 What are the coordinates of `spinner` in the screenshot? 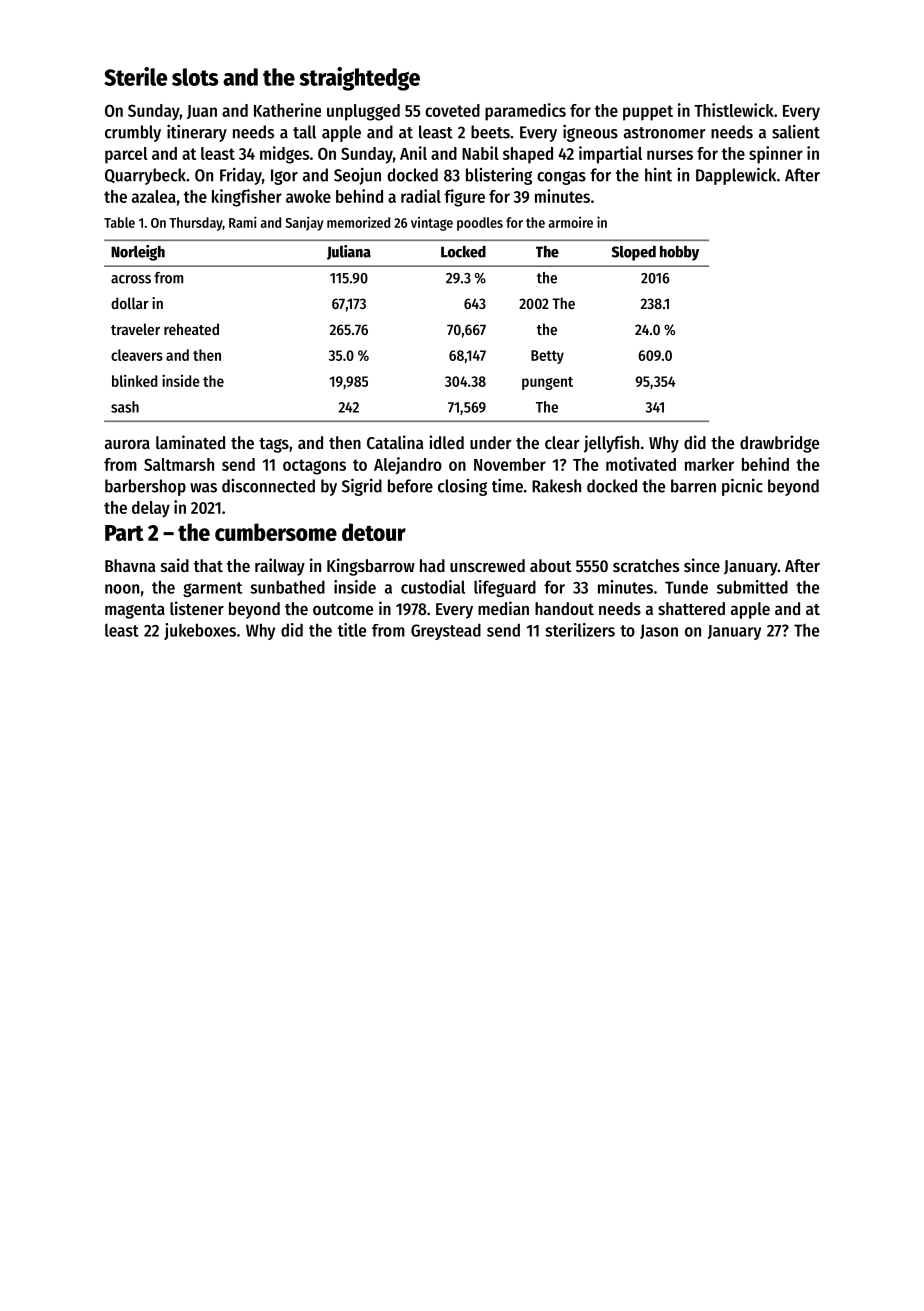 It's located at (776, 155).
